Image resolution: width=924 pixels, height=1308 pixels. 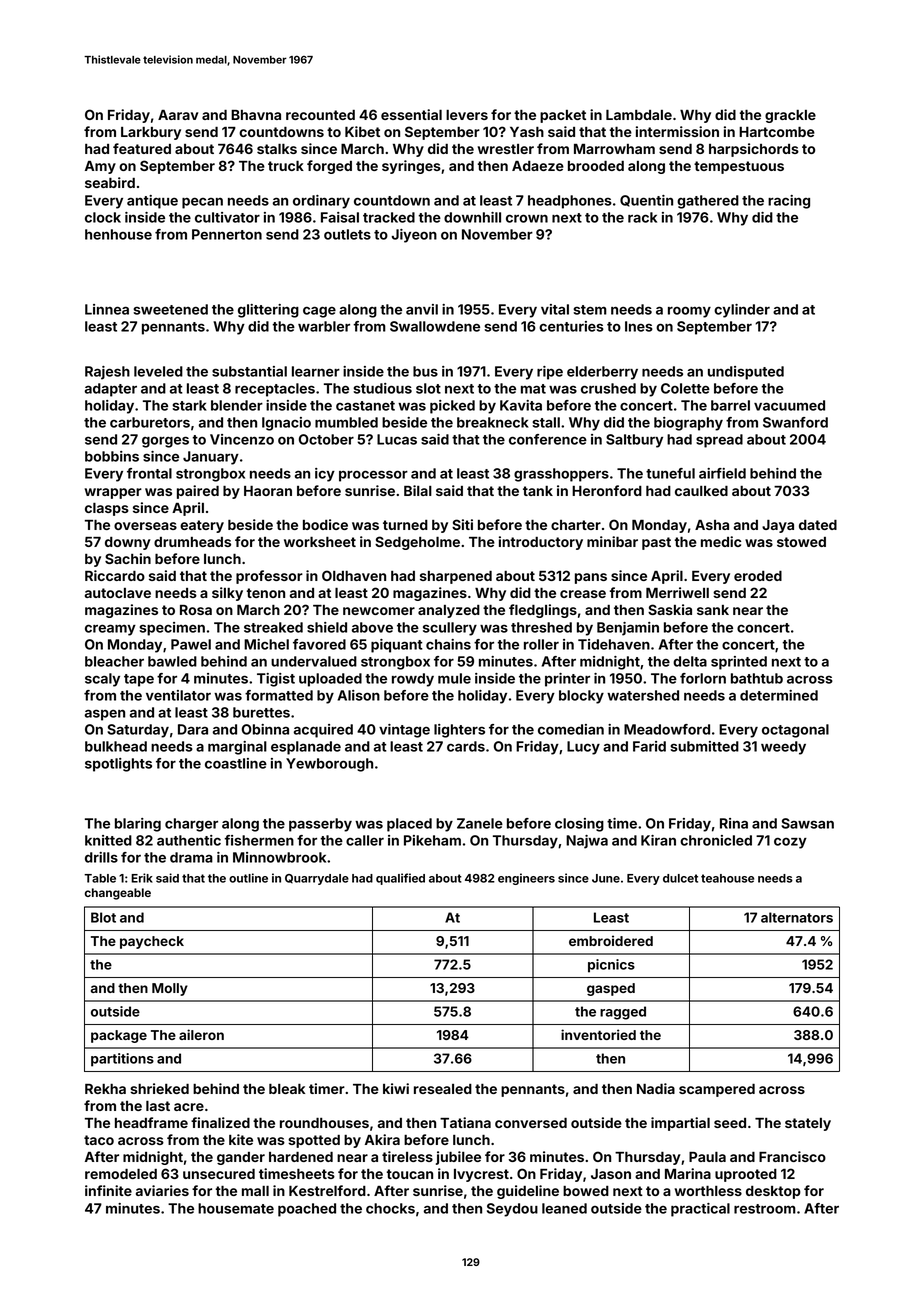 What do you see at coordinates (414, 236) in the document?
I see `Jiyeon` at bounding box center [414, 236].
